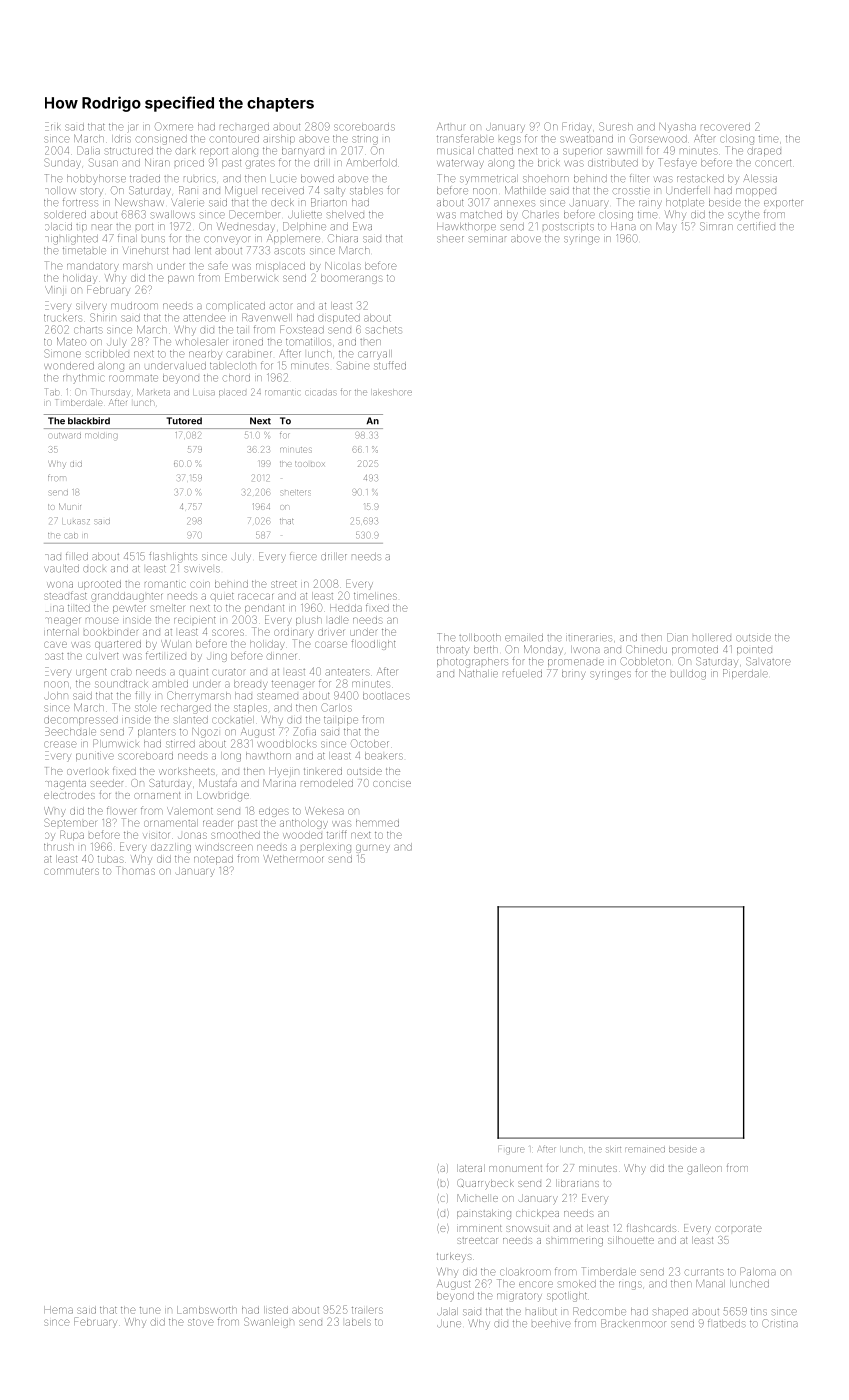  I want to click on hollered, so click(712, 638).
